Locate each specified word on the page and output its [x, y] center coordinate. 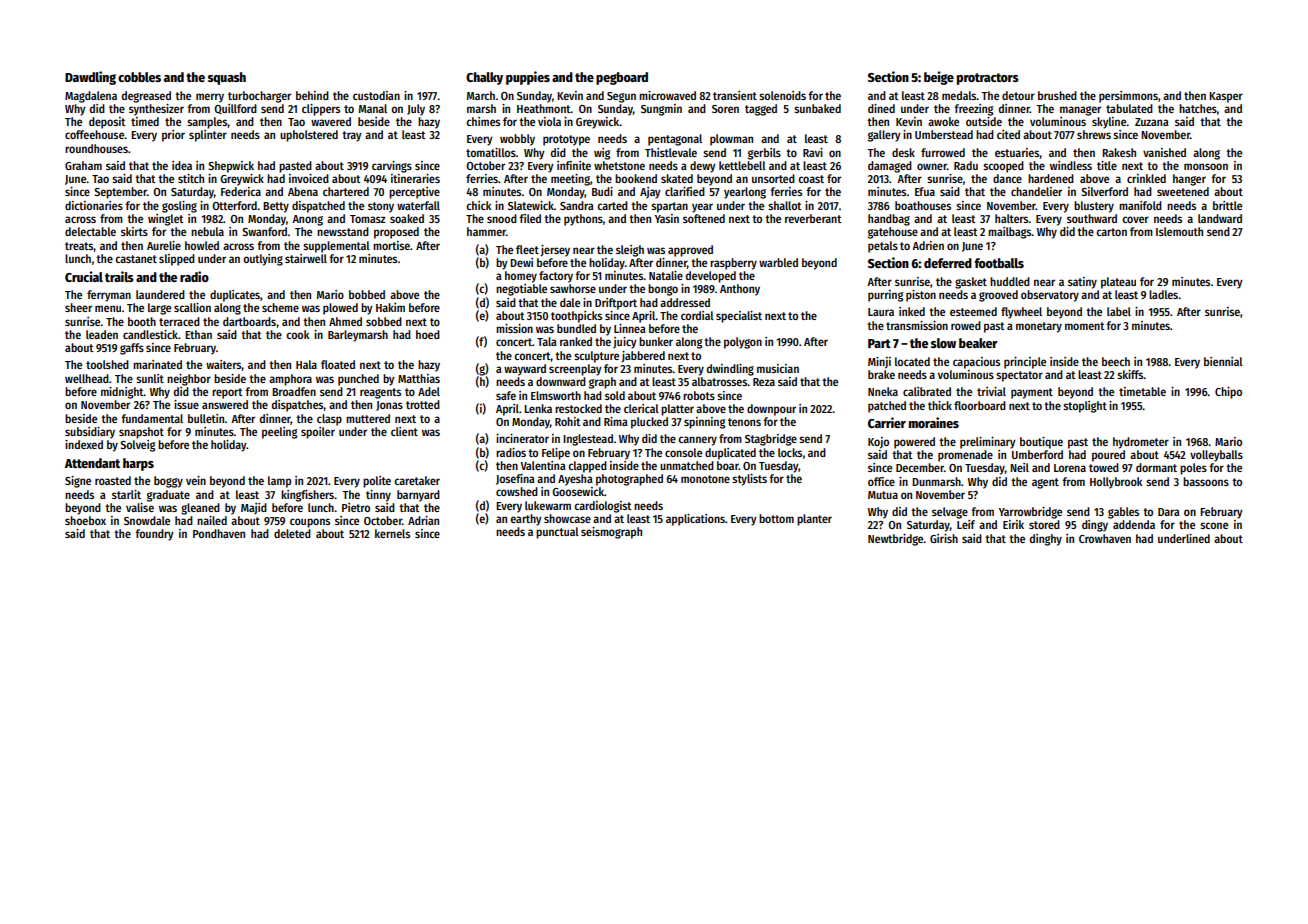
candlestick [150, 334]
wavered [331, 121]
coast [811, 179]
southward [1092, 218]
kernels [392, 533]
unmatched [687, 465]
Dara [1169, 512]
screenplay [575, 370]
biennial [1223, 361]
